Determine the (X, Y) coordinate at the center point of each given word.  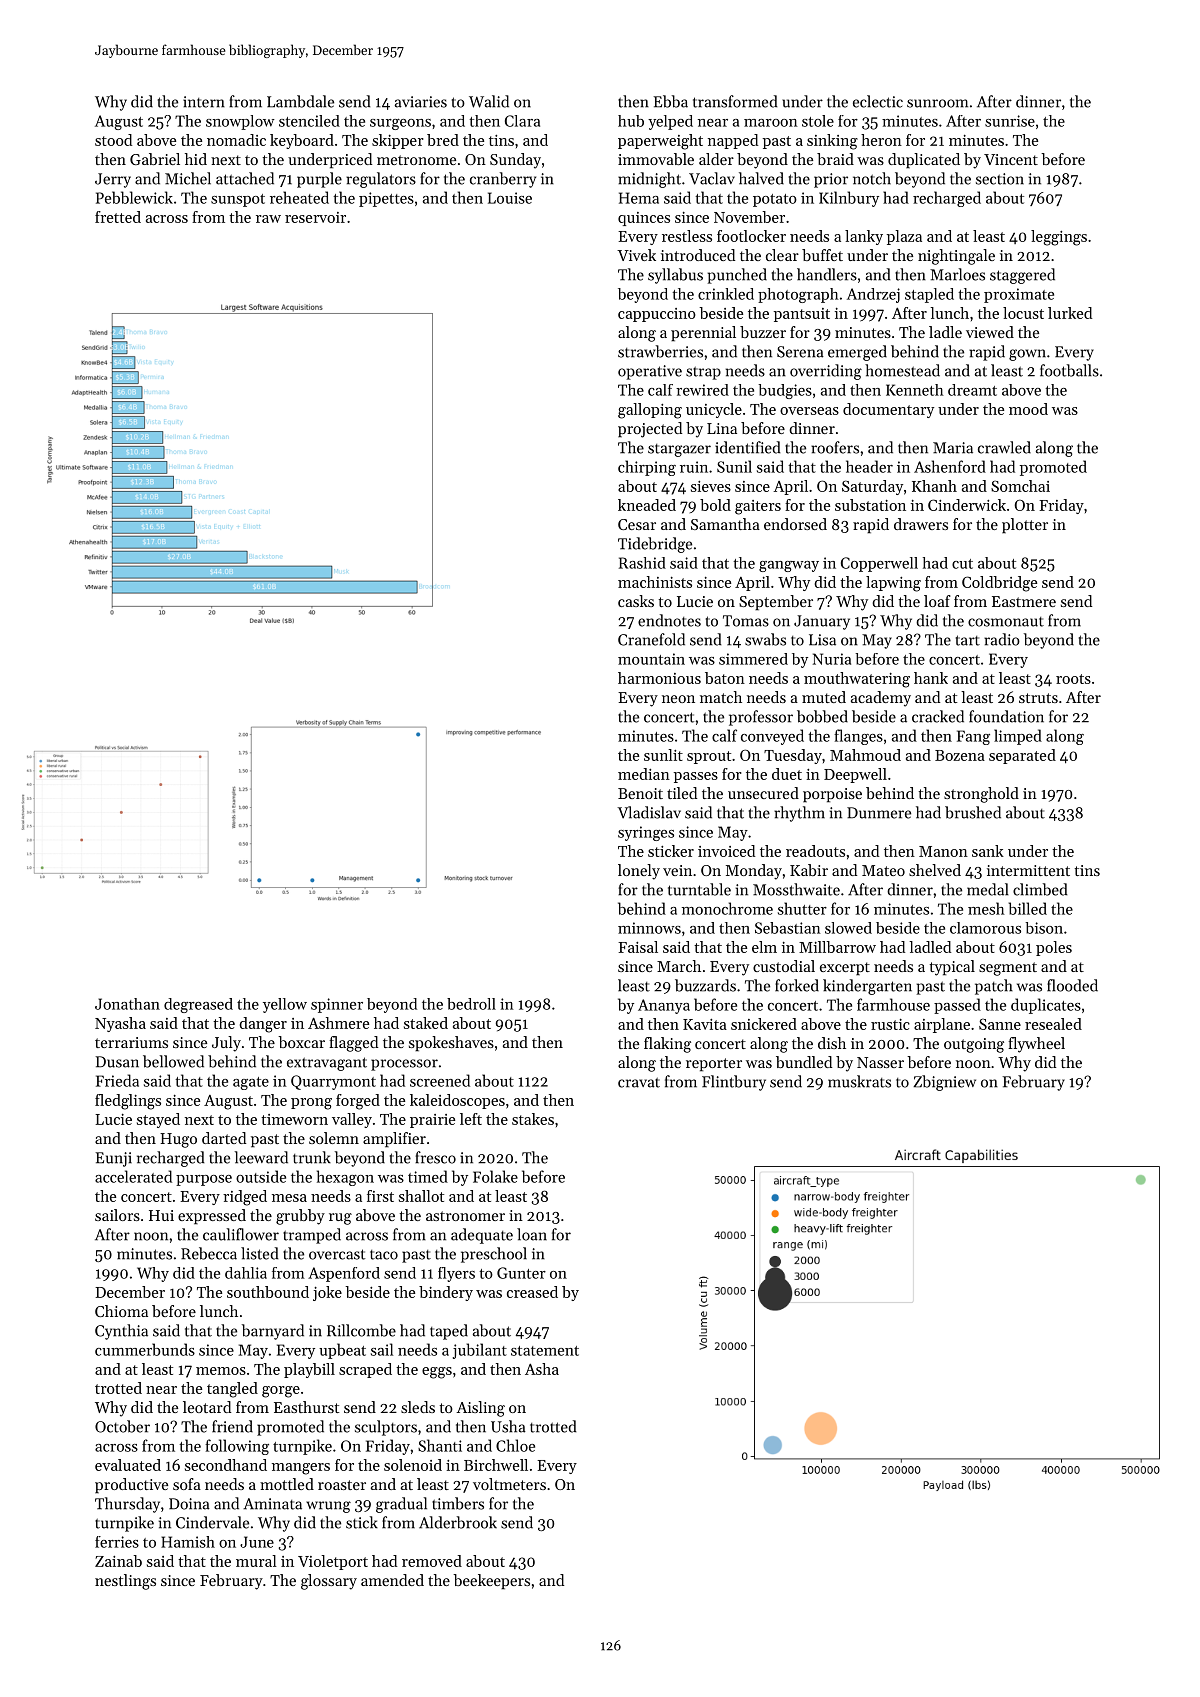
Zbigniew (944, 1083)
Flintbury (734, 1083)
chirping (647, 468)
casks (636, 601)
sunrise (1010, 121)
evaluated (128, 1465)
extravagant (327, 1064)
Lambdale (300, 101)
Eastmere (1024, 601)
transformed (735, 101)
